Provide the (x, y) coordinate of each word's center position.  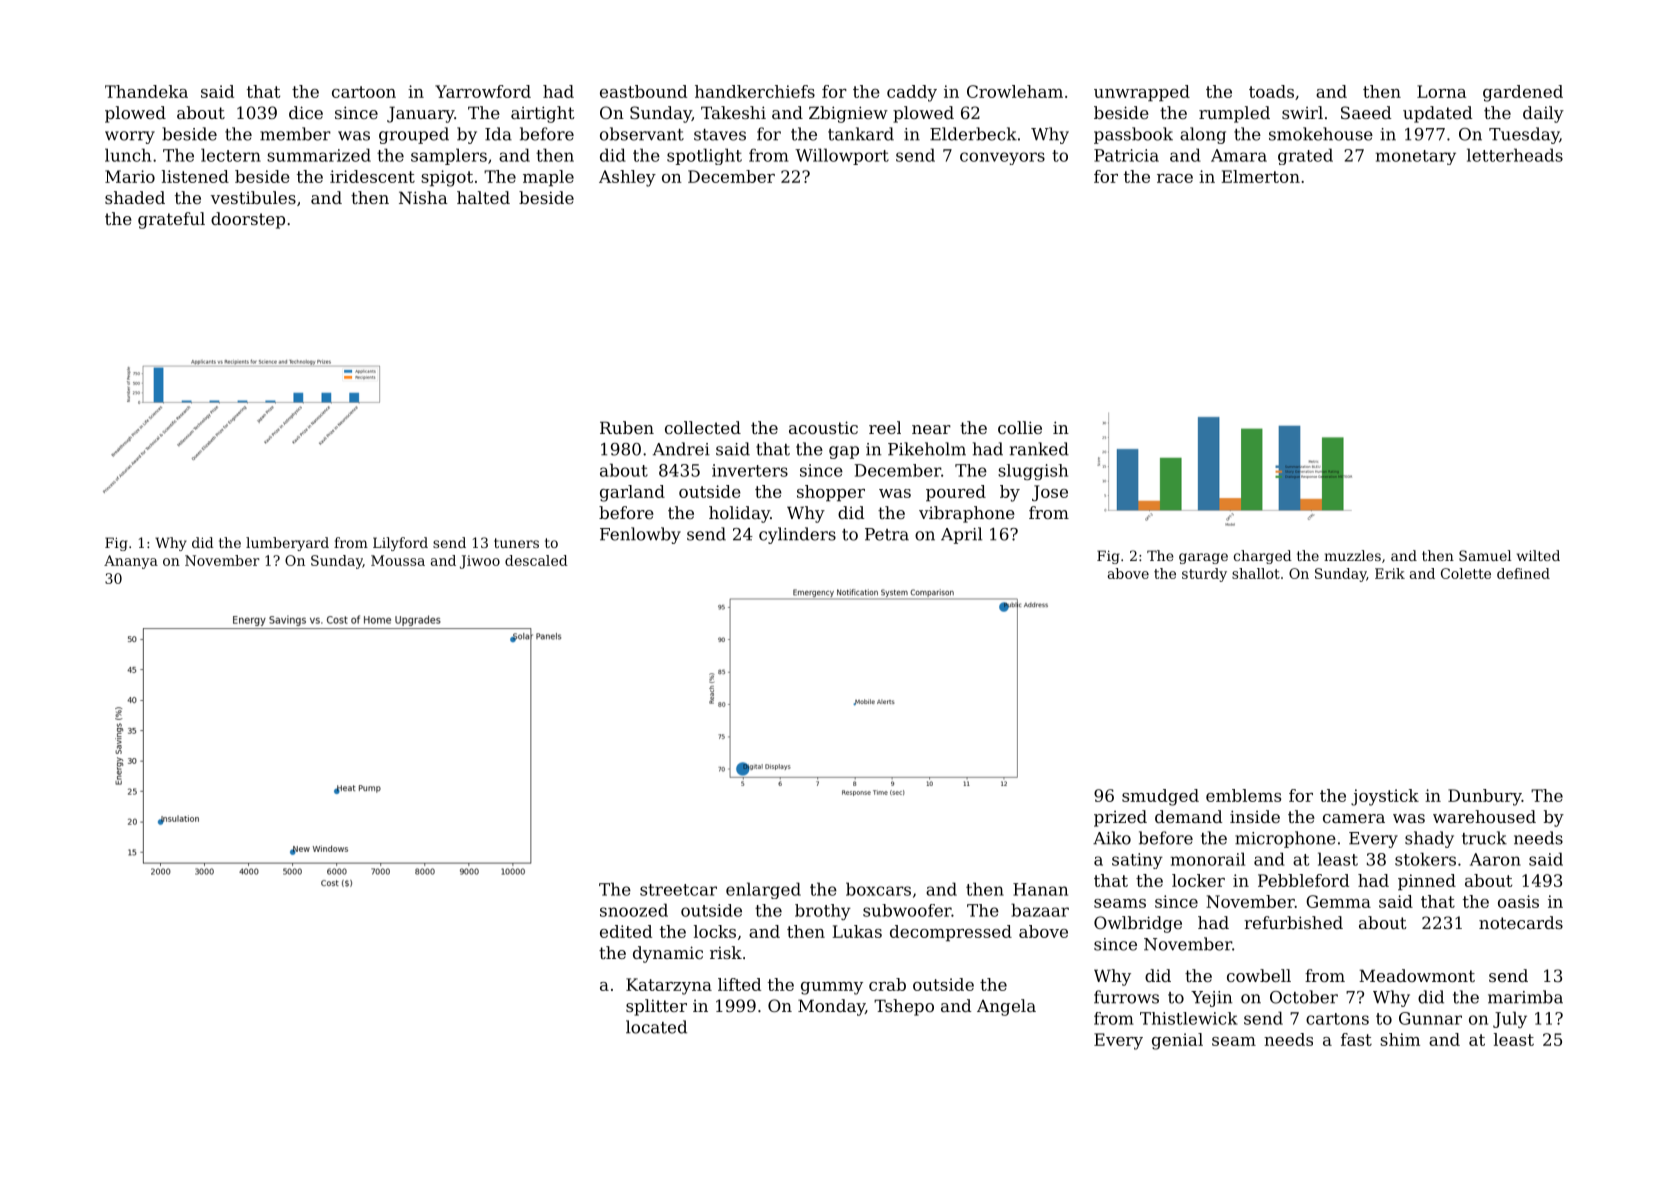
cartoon (364, 92)
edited (626, 931)
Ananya (131, 562)
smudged (1160, 797)
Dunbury (1485, 797)
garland (632, 493)
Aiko (1112, 838)
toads (1271, 91)
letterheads (1515, 155)
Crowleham (1015, 91)
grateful (171, 220)
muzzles (1352, 555)
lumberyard (287, 544)
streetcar (678, 890)
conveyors (1002, 158)
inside (1255, 816)
